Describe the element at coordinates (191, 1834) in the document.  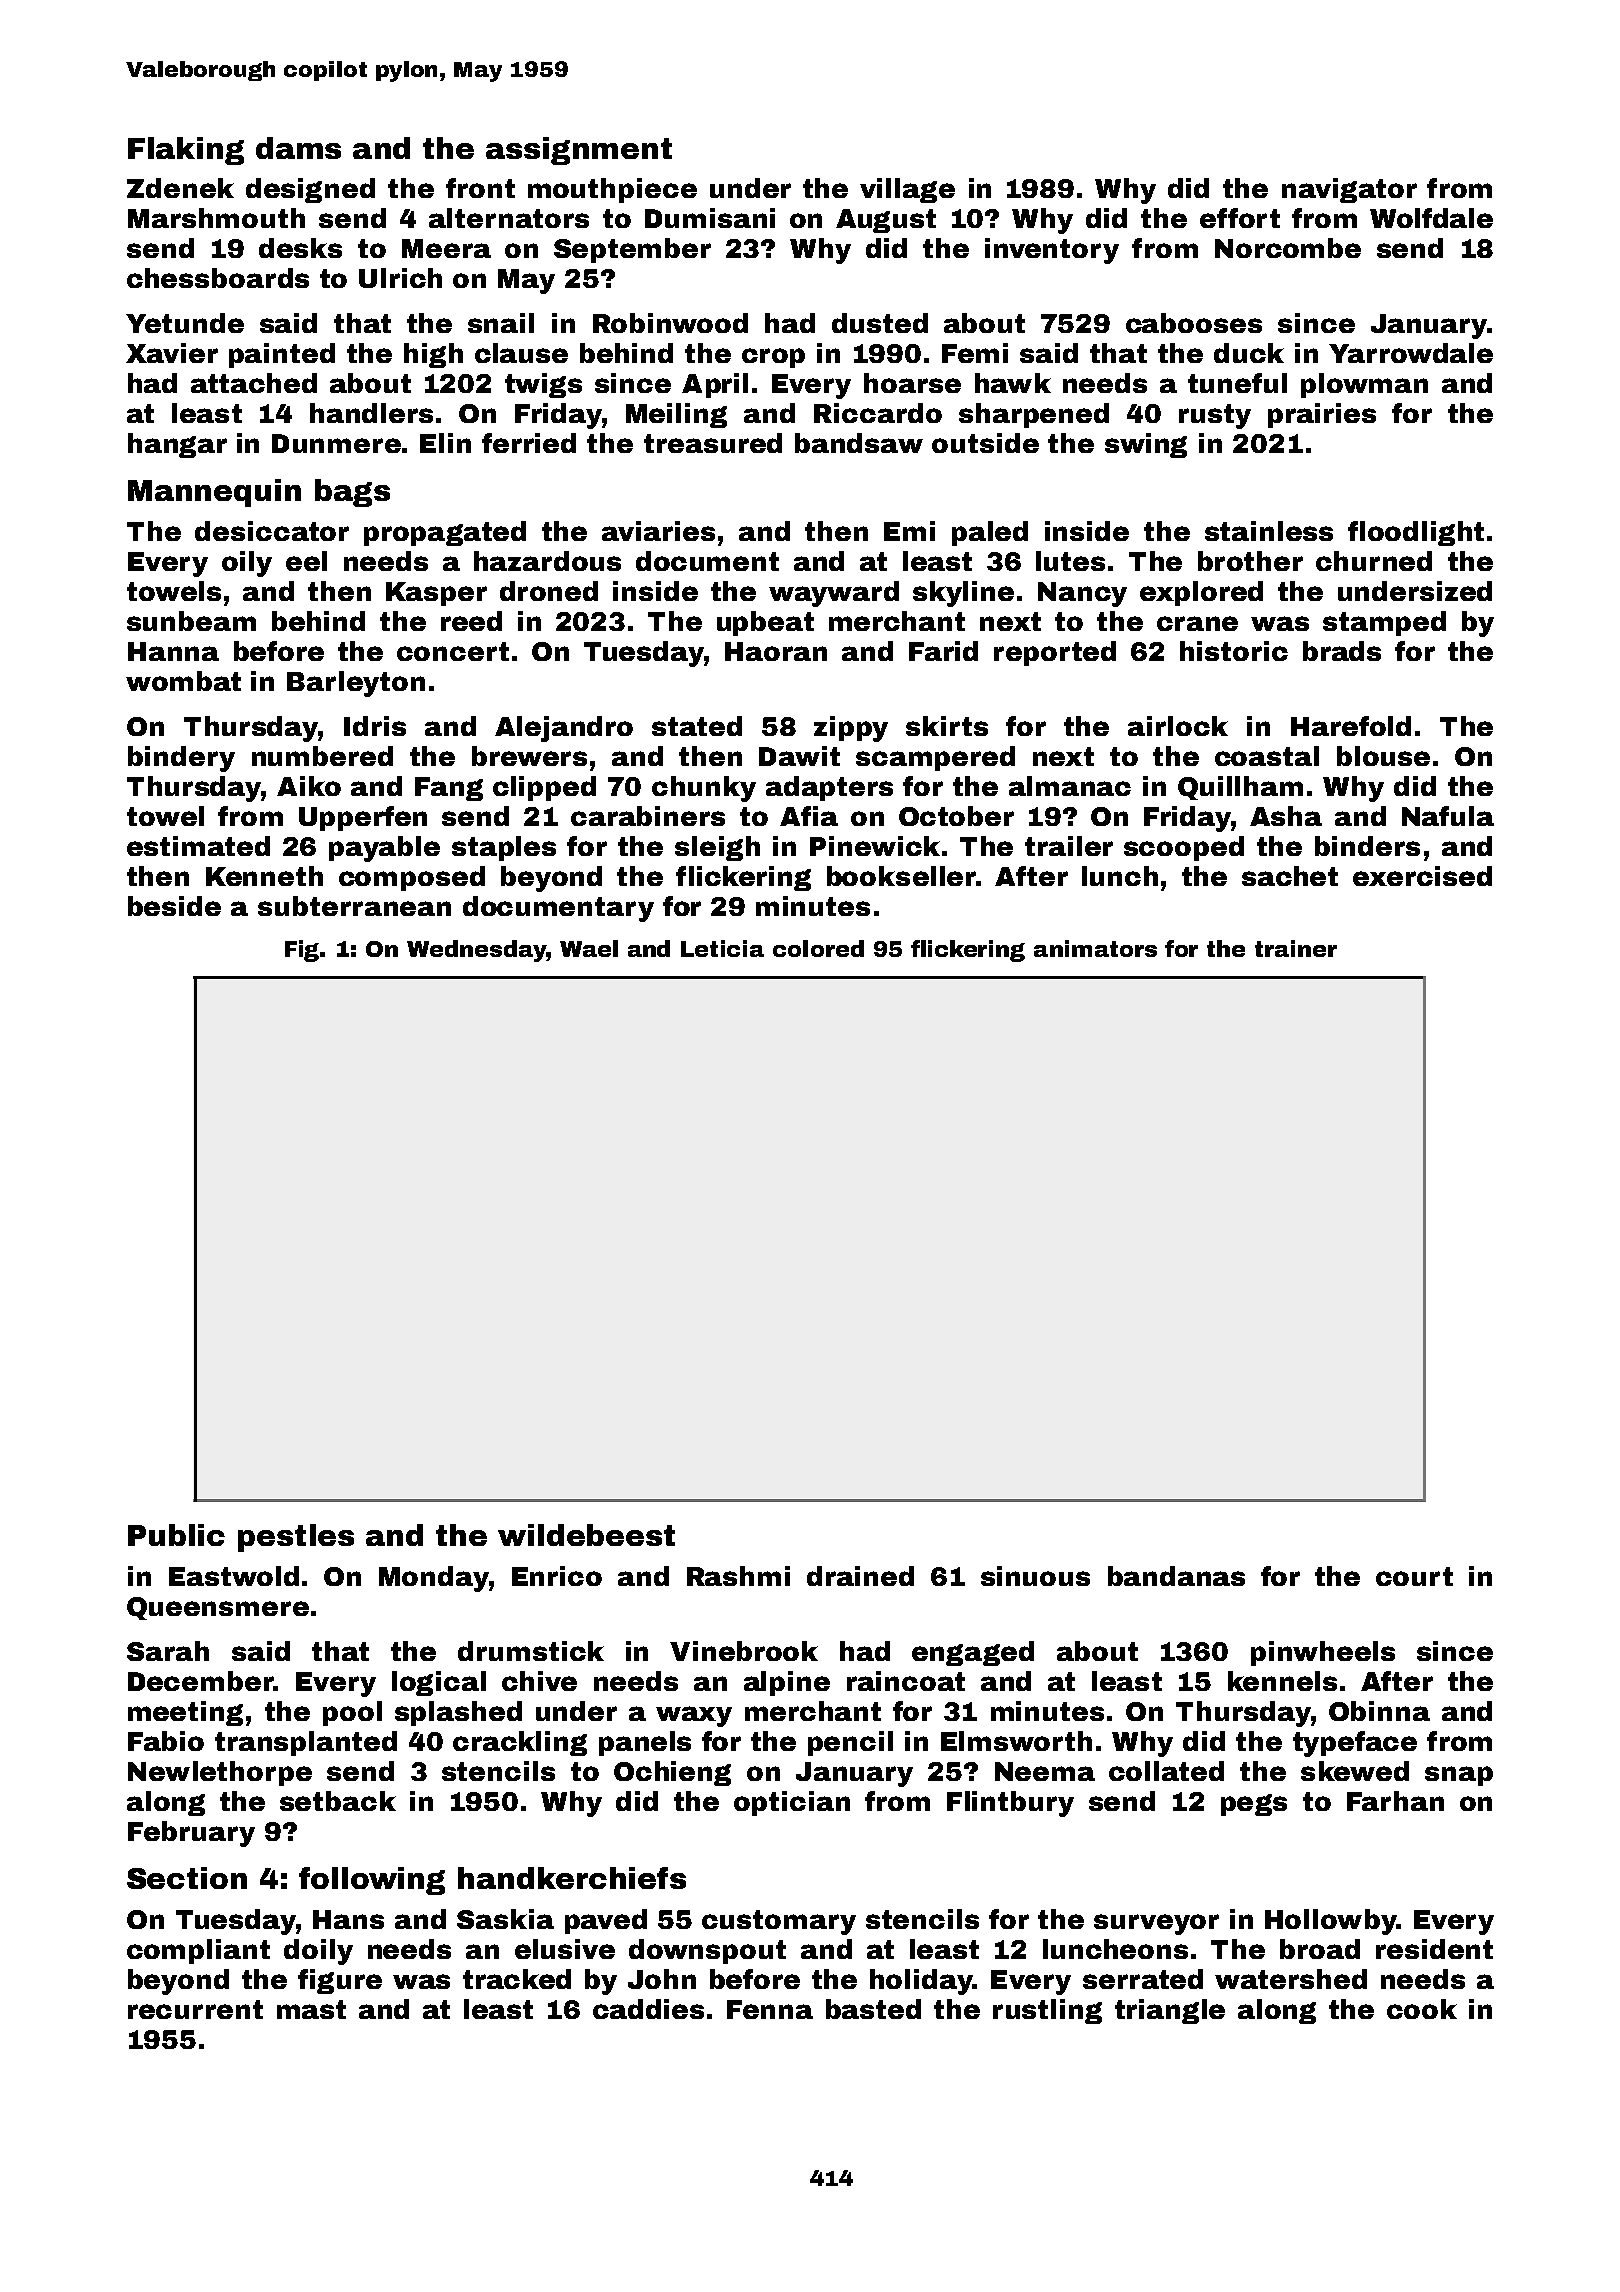
I see `February` at that location.
